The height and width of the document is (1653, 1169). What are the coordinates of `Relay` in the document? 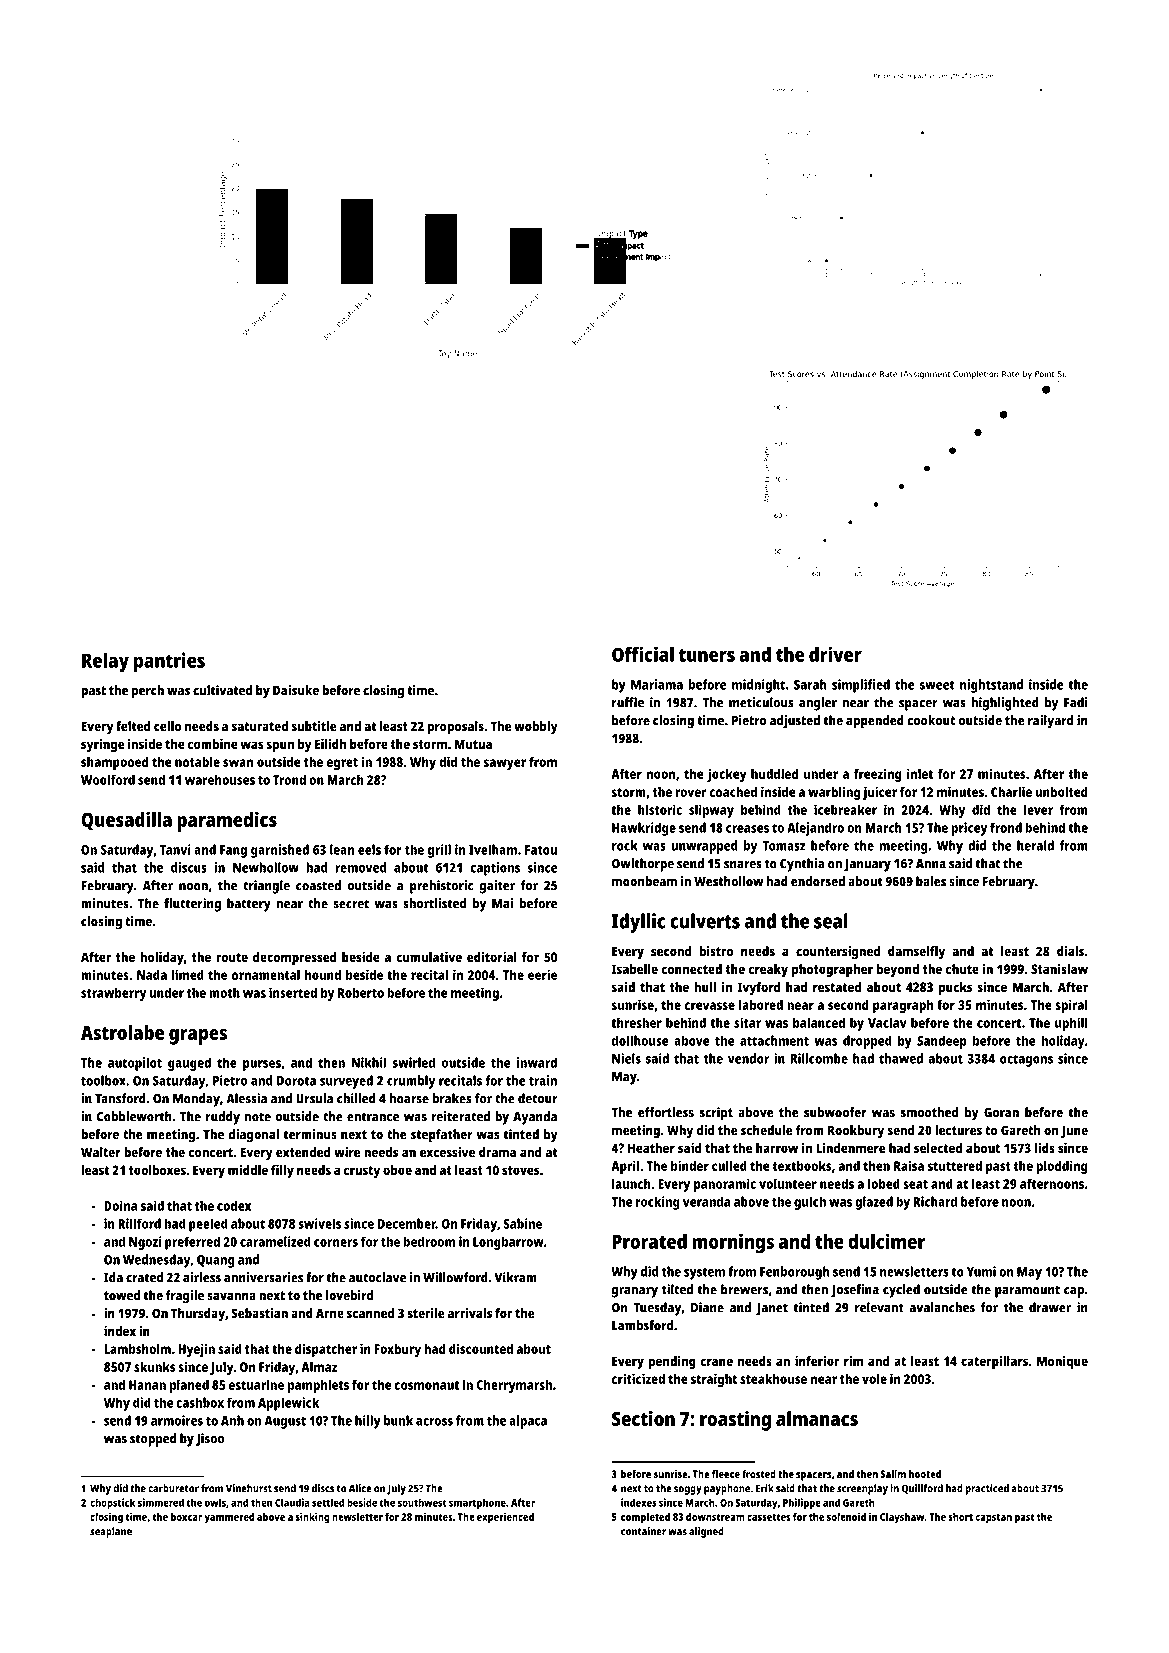 It's located at (105, 662).
